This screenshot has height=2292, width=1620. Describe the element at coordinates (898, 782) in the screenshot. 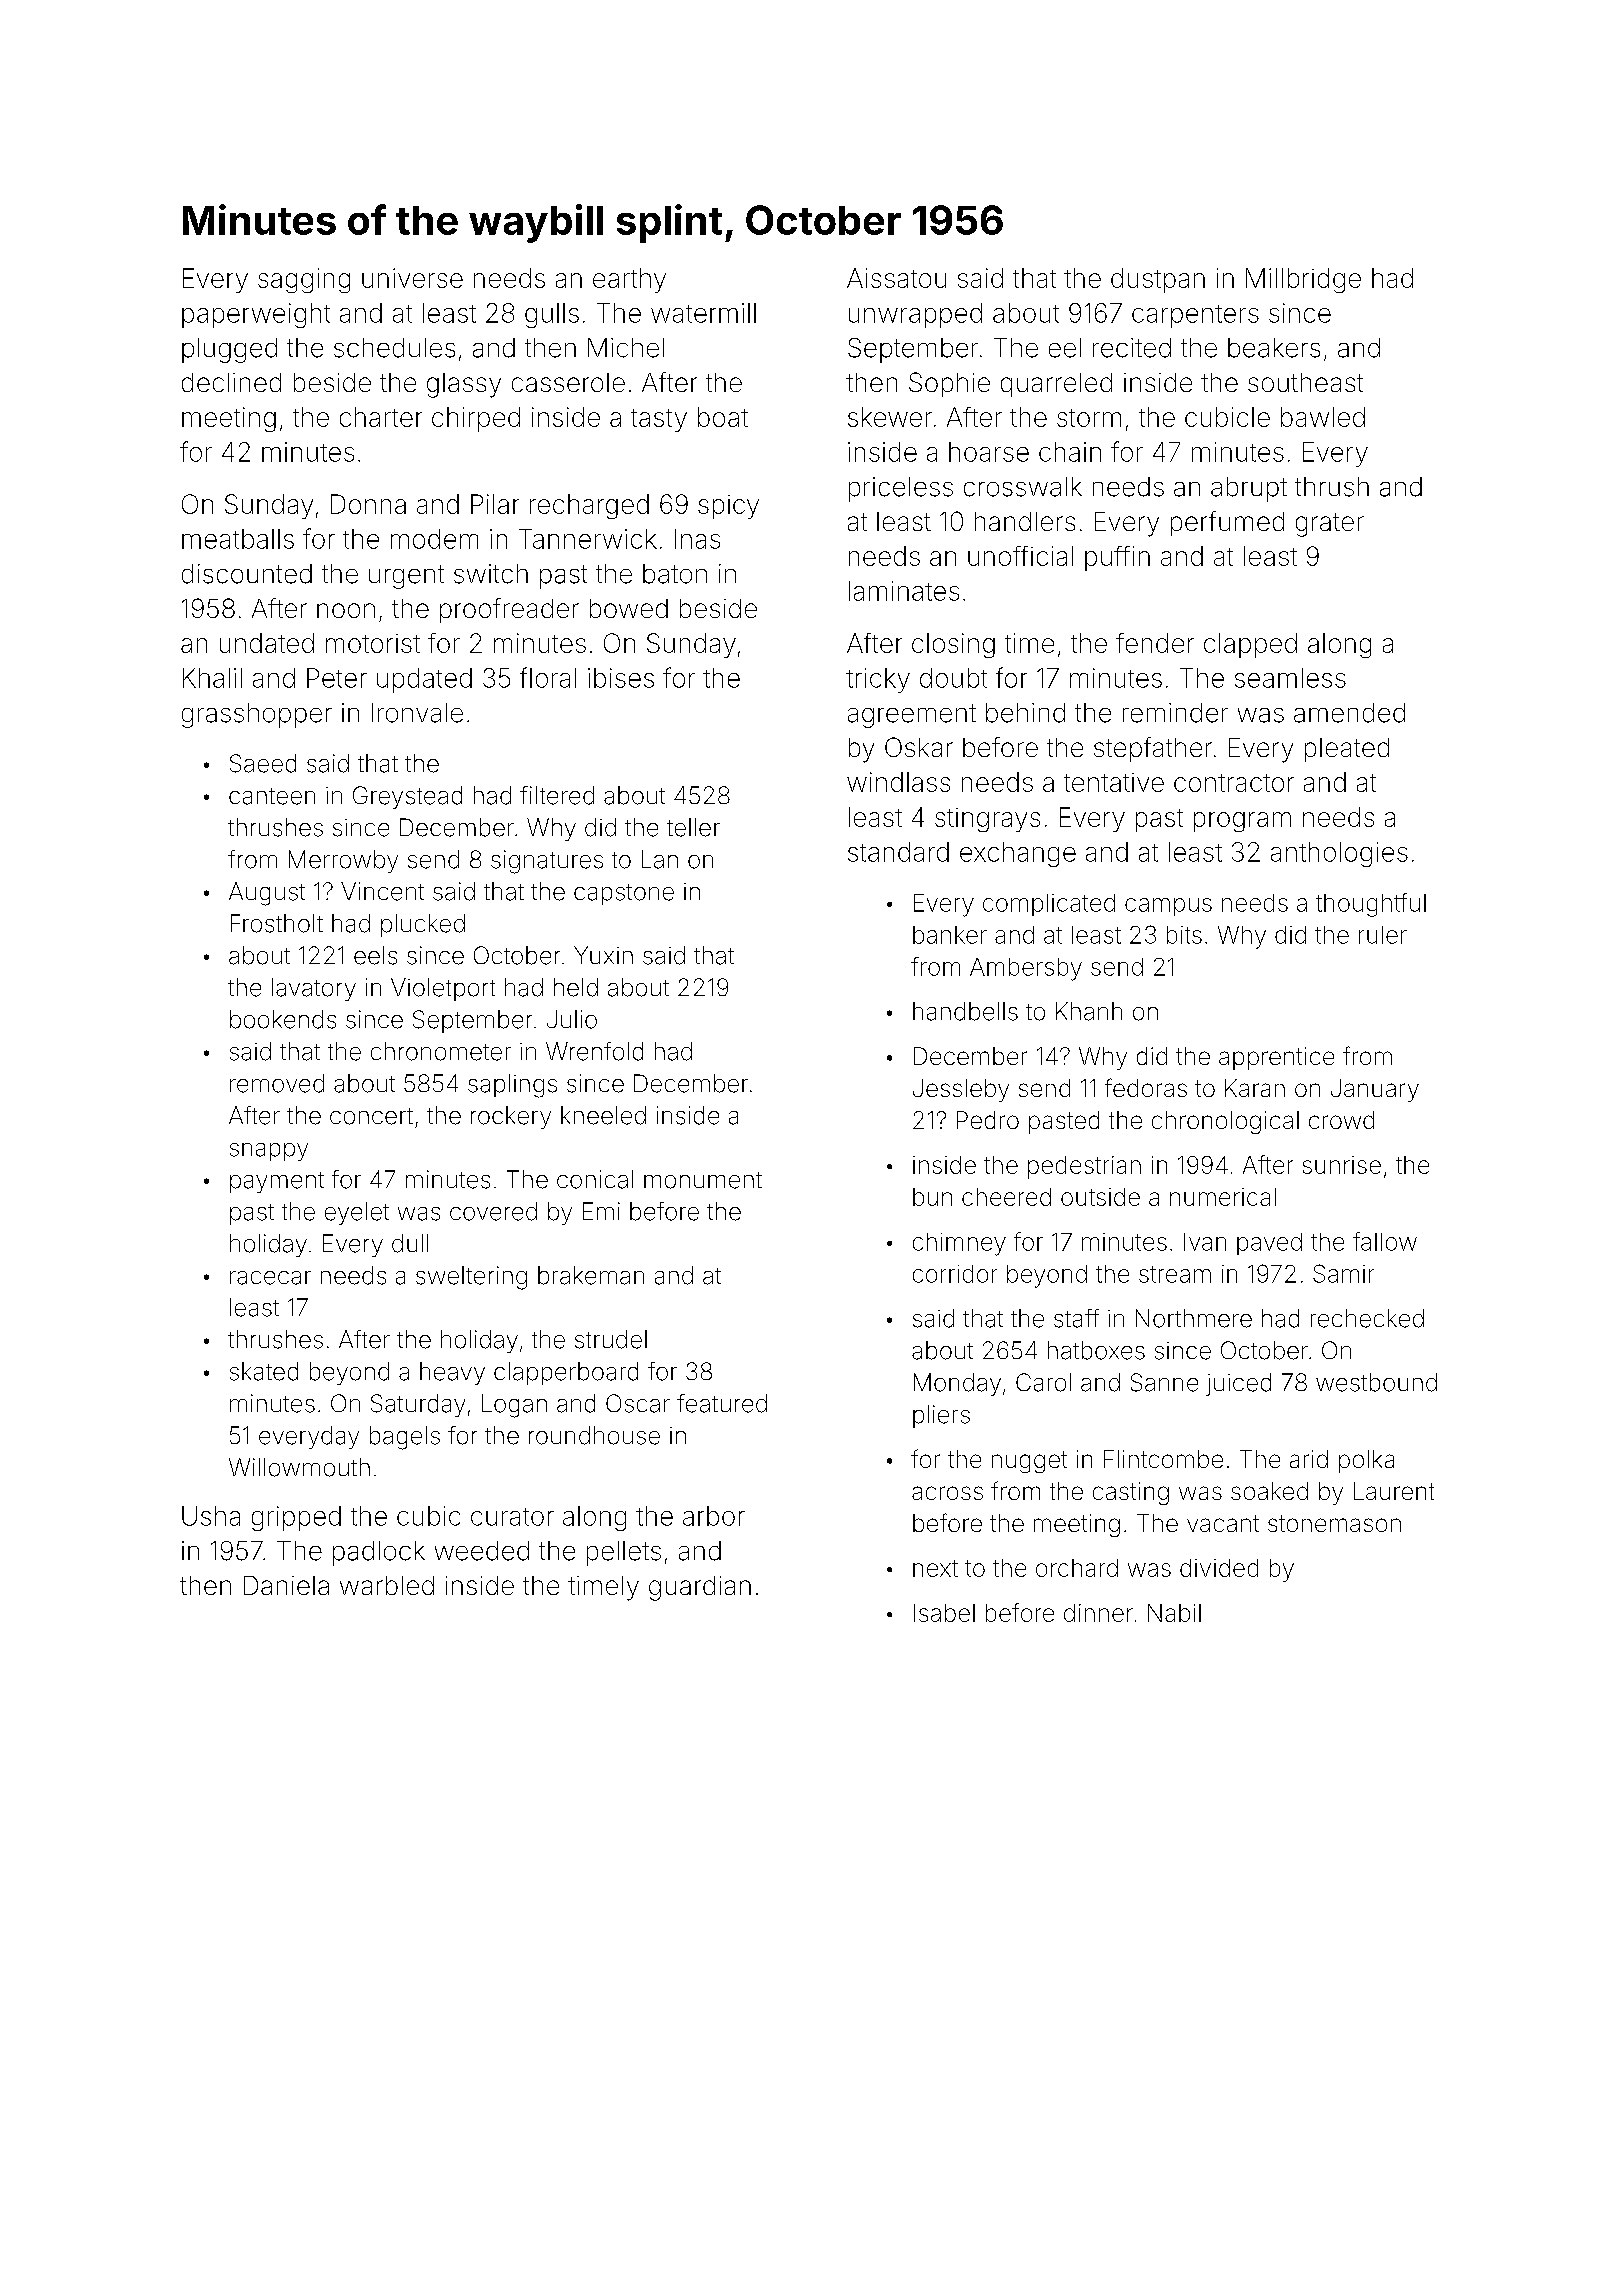

I see `windlass` at that location.
